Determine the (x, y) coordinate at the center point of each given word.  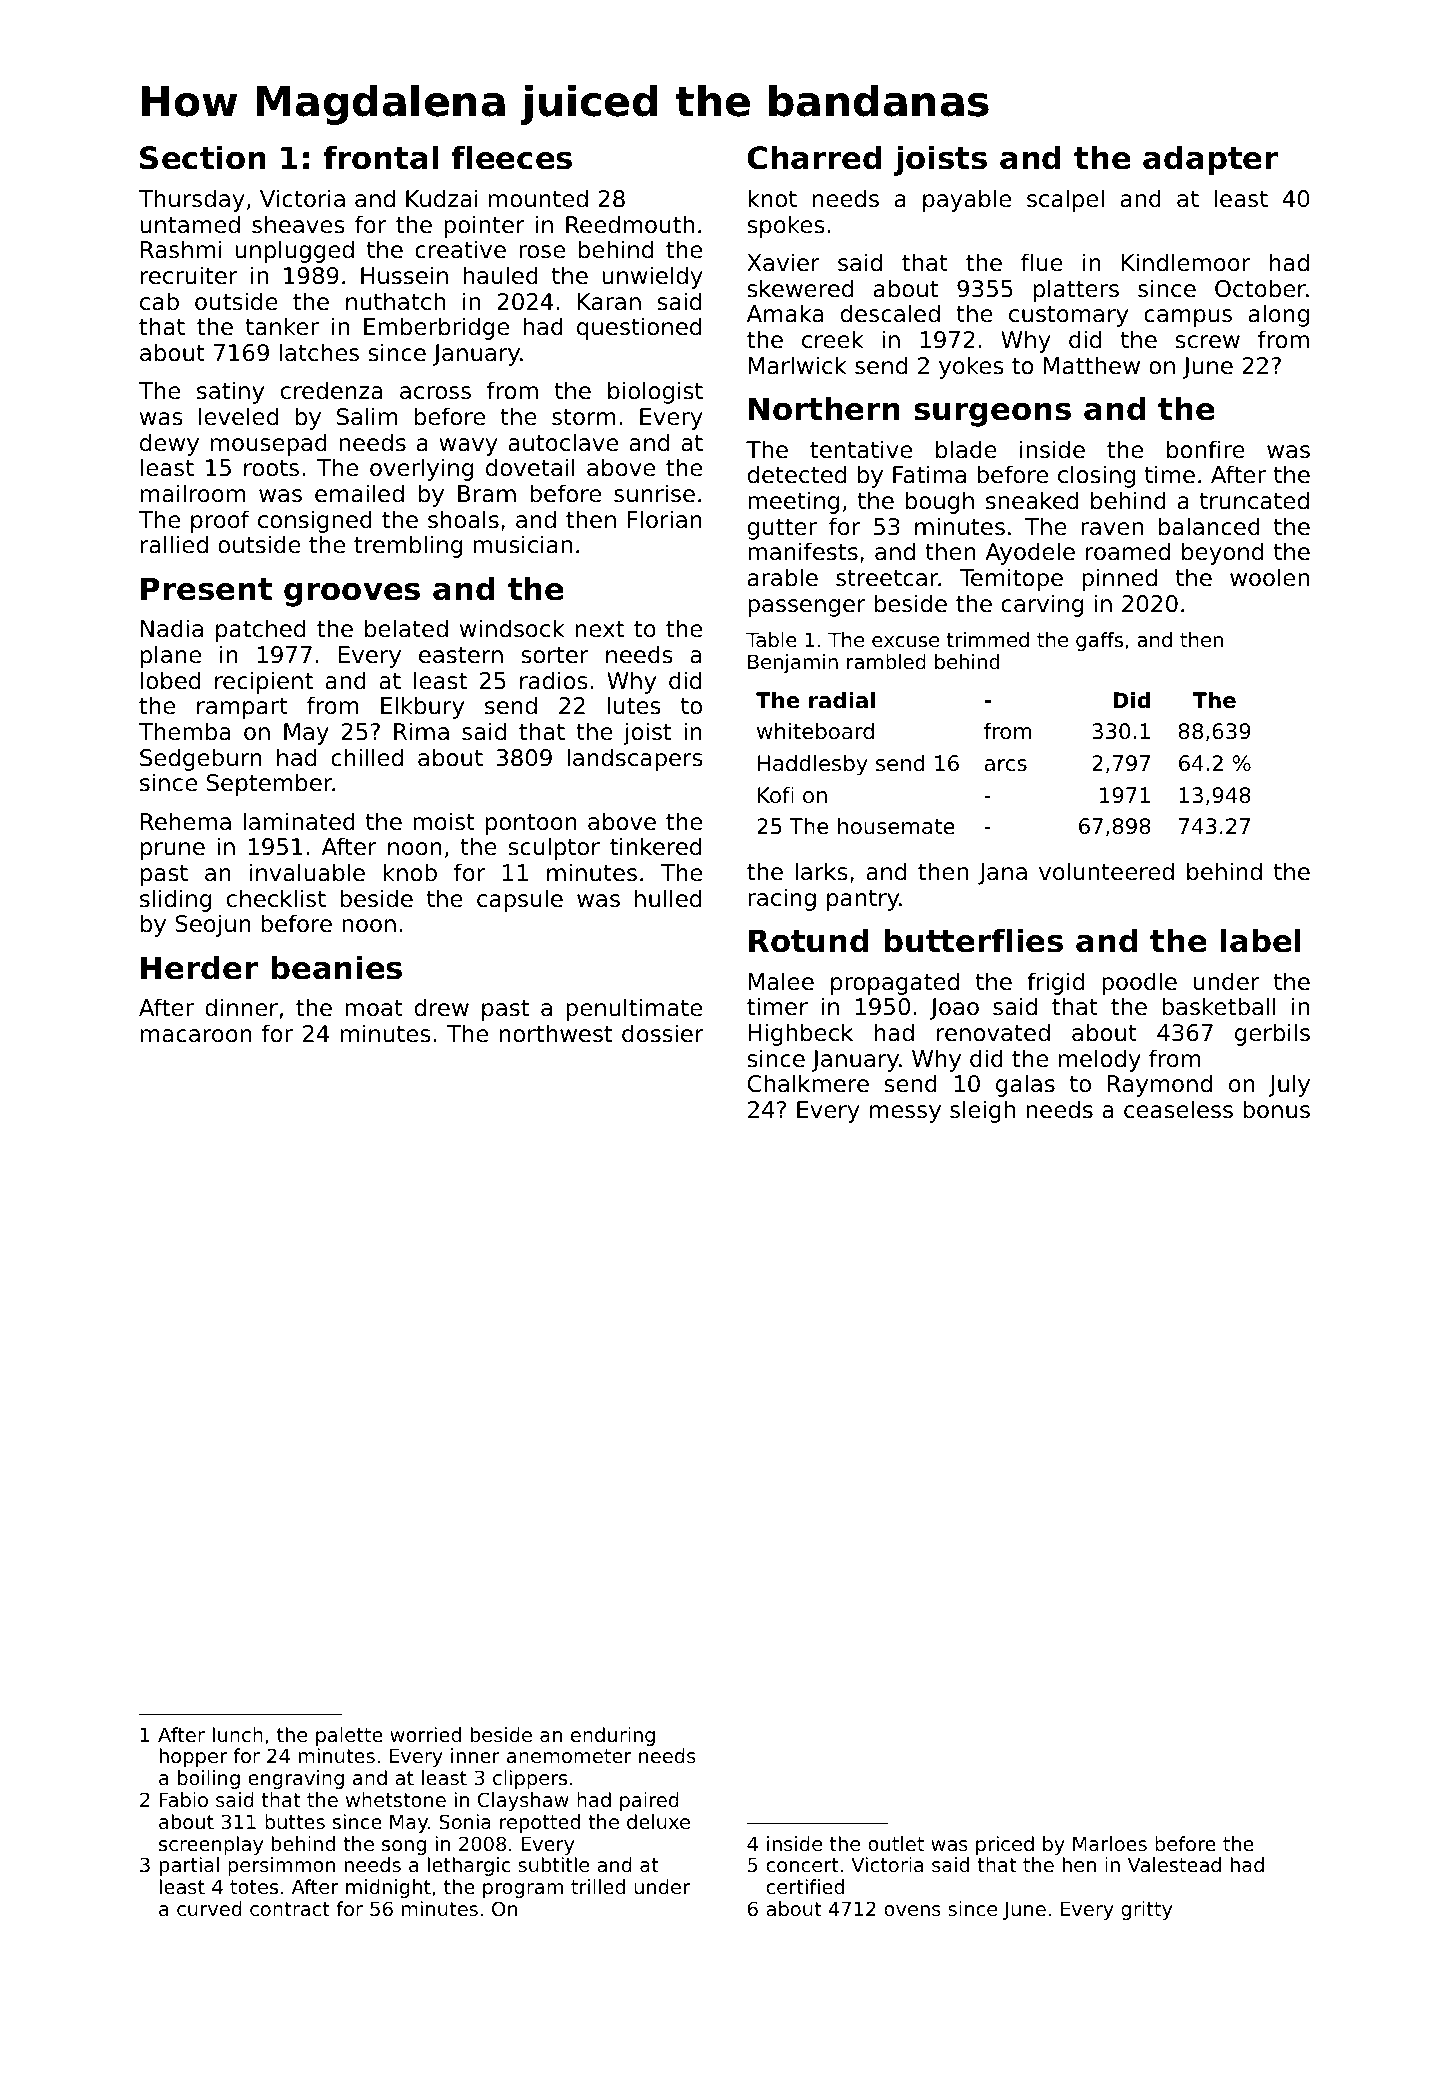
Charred (814, 157)
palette (349, 1736)
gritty (1146, 1910)
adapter (1210, 160)
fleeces (511, 157)
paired (649, 1801)
